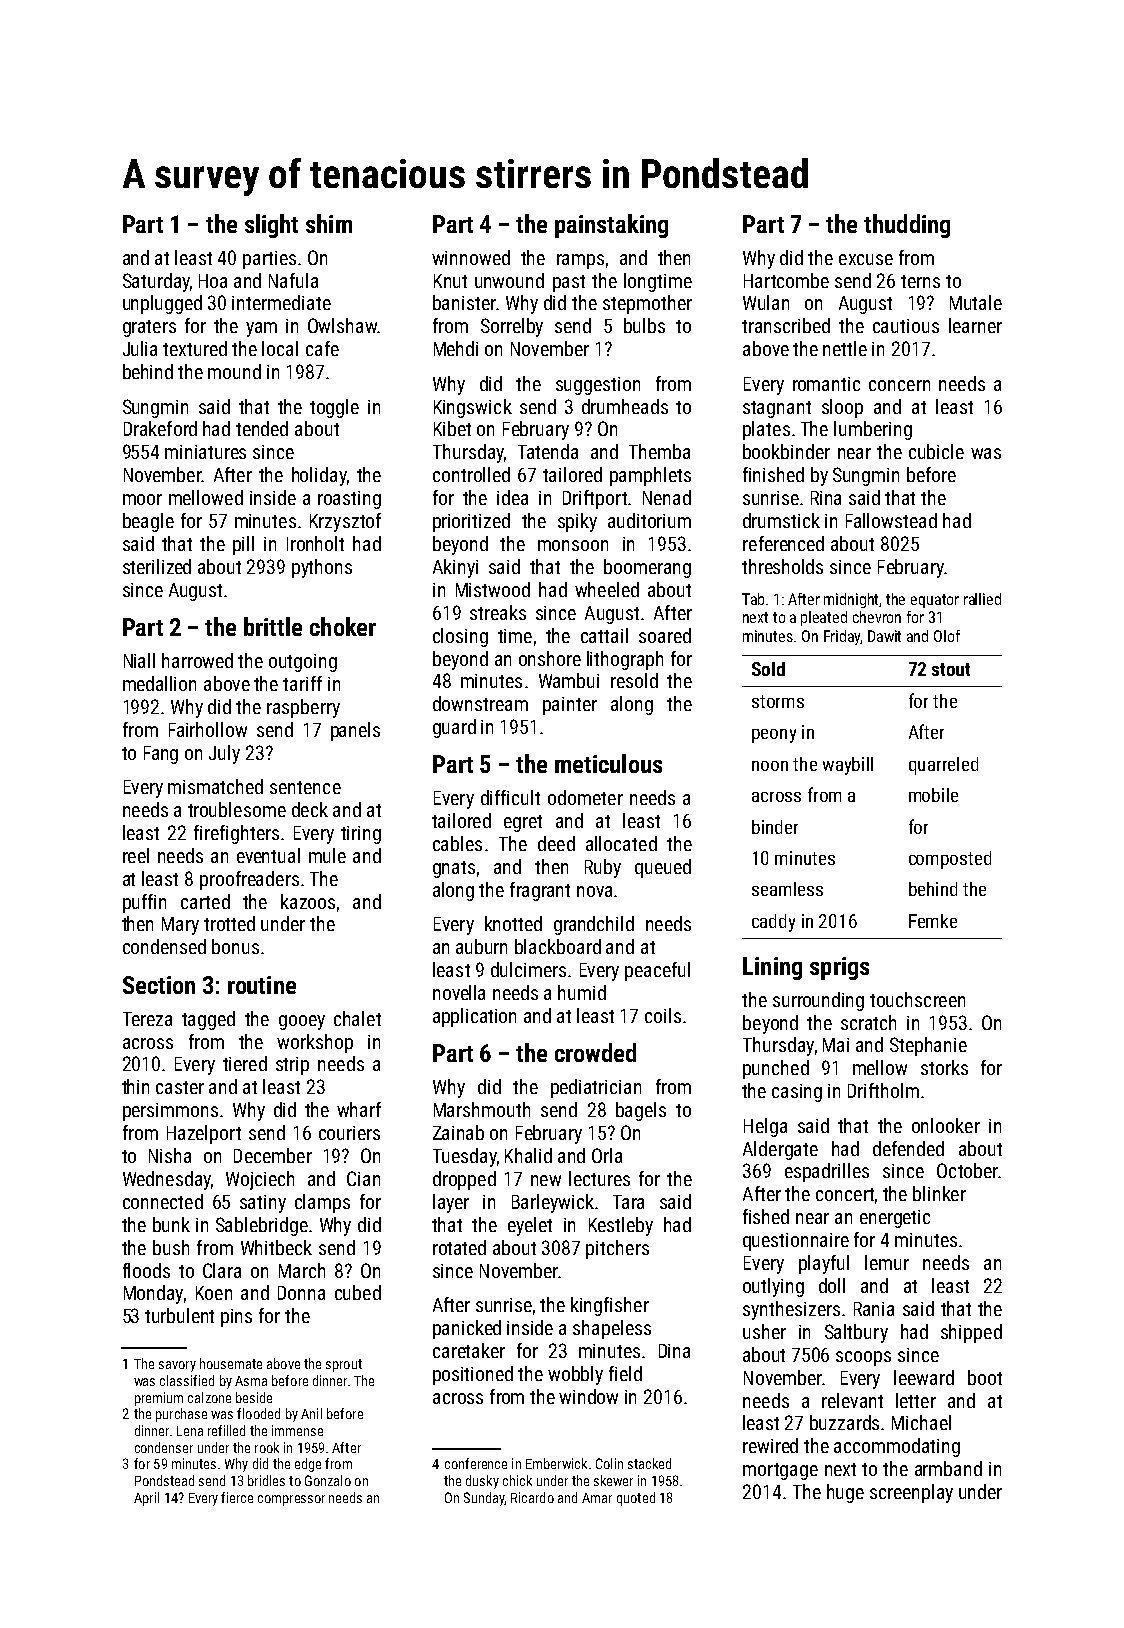 The height and width of the screenshot is (1628, 1124). What do you see at coordinates (329, 223) in the screenshot?
I see `shim` at bounding box center [329, 223].
